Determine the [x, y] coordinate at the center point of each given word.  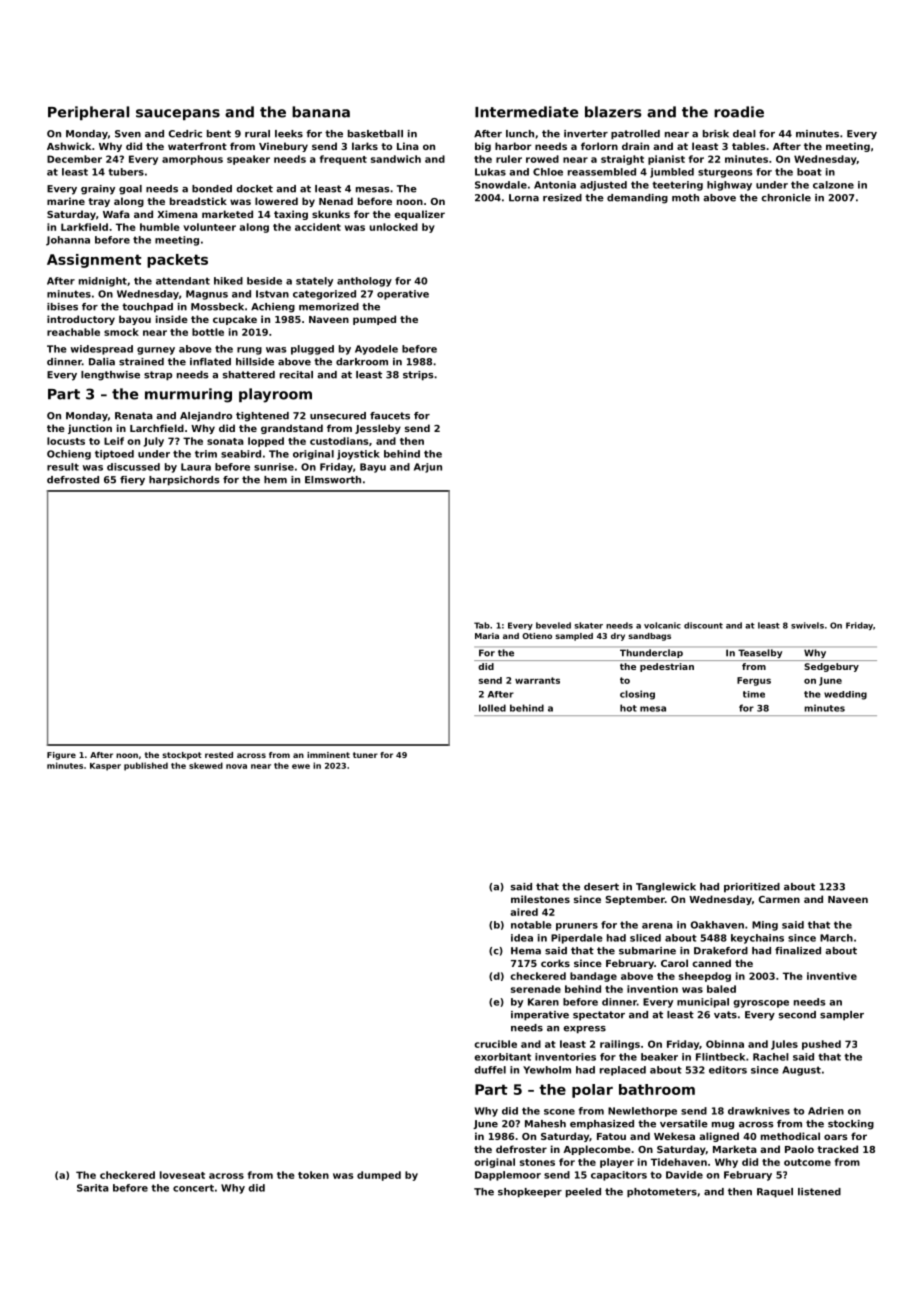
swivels [807, 625]
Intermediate [526, 112]
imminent [328, 755]
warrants [537, 680]
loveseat [182, 1175]
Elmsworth [333, 480]
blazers [613, 112]
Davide [684, 1175]
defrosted [73, 480]
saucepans [178, 114]
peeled [583, 1193]
